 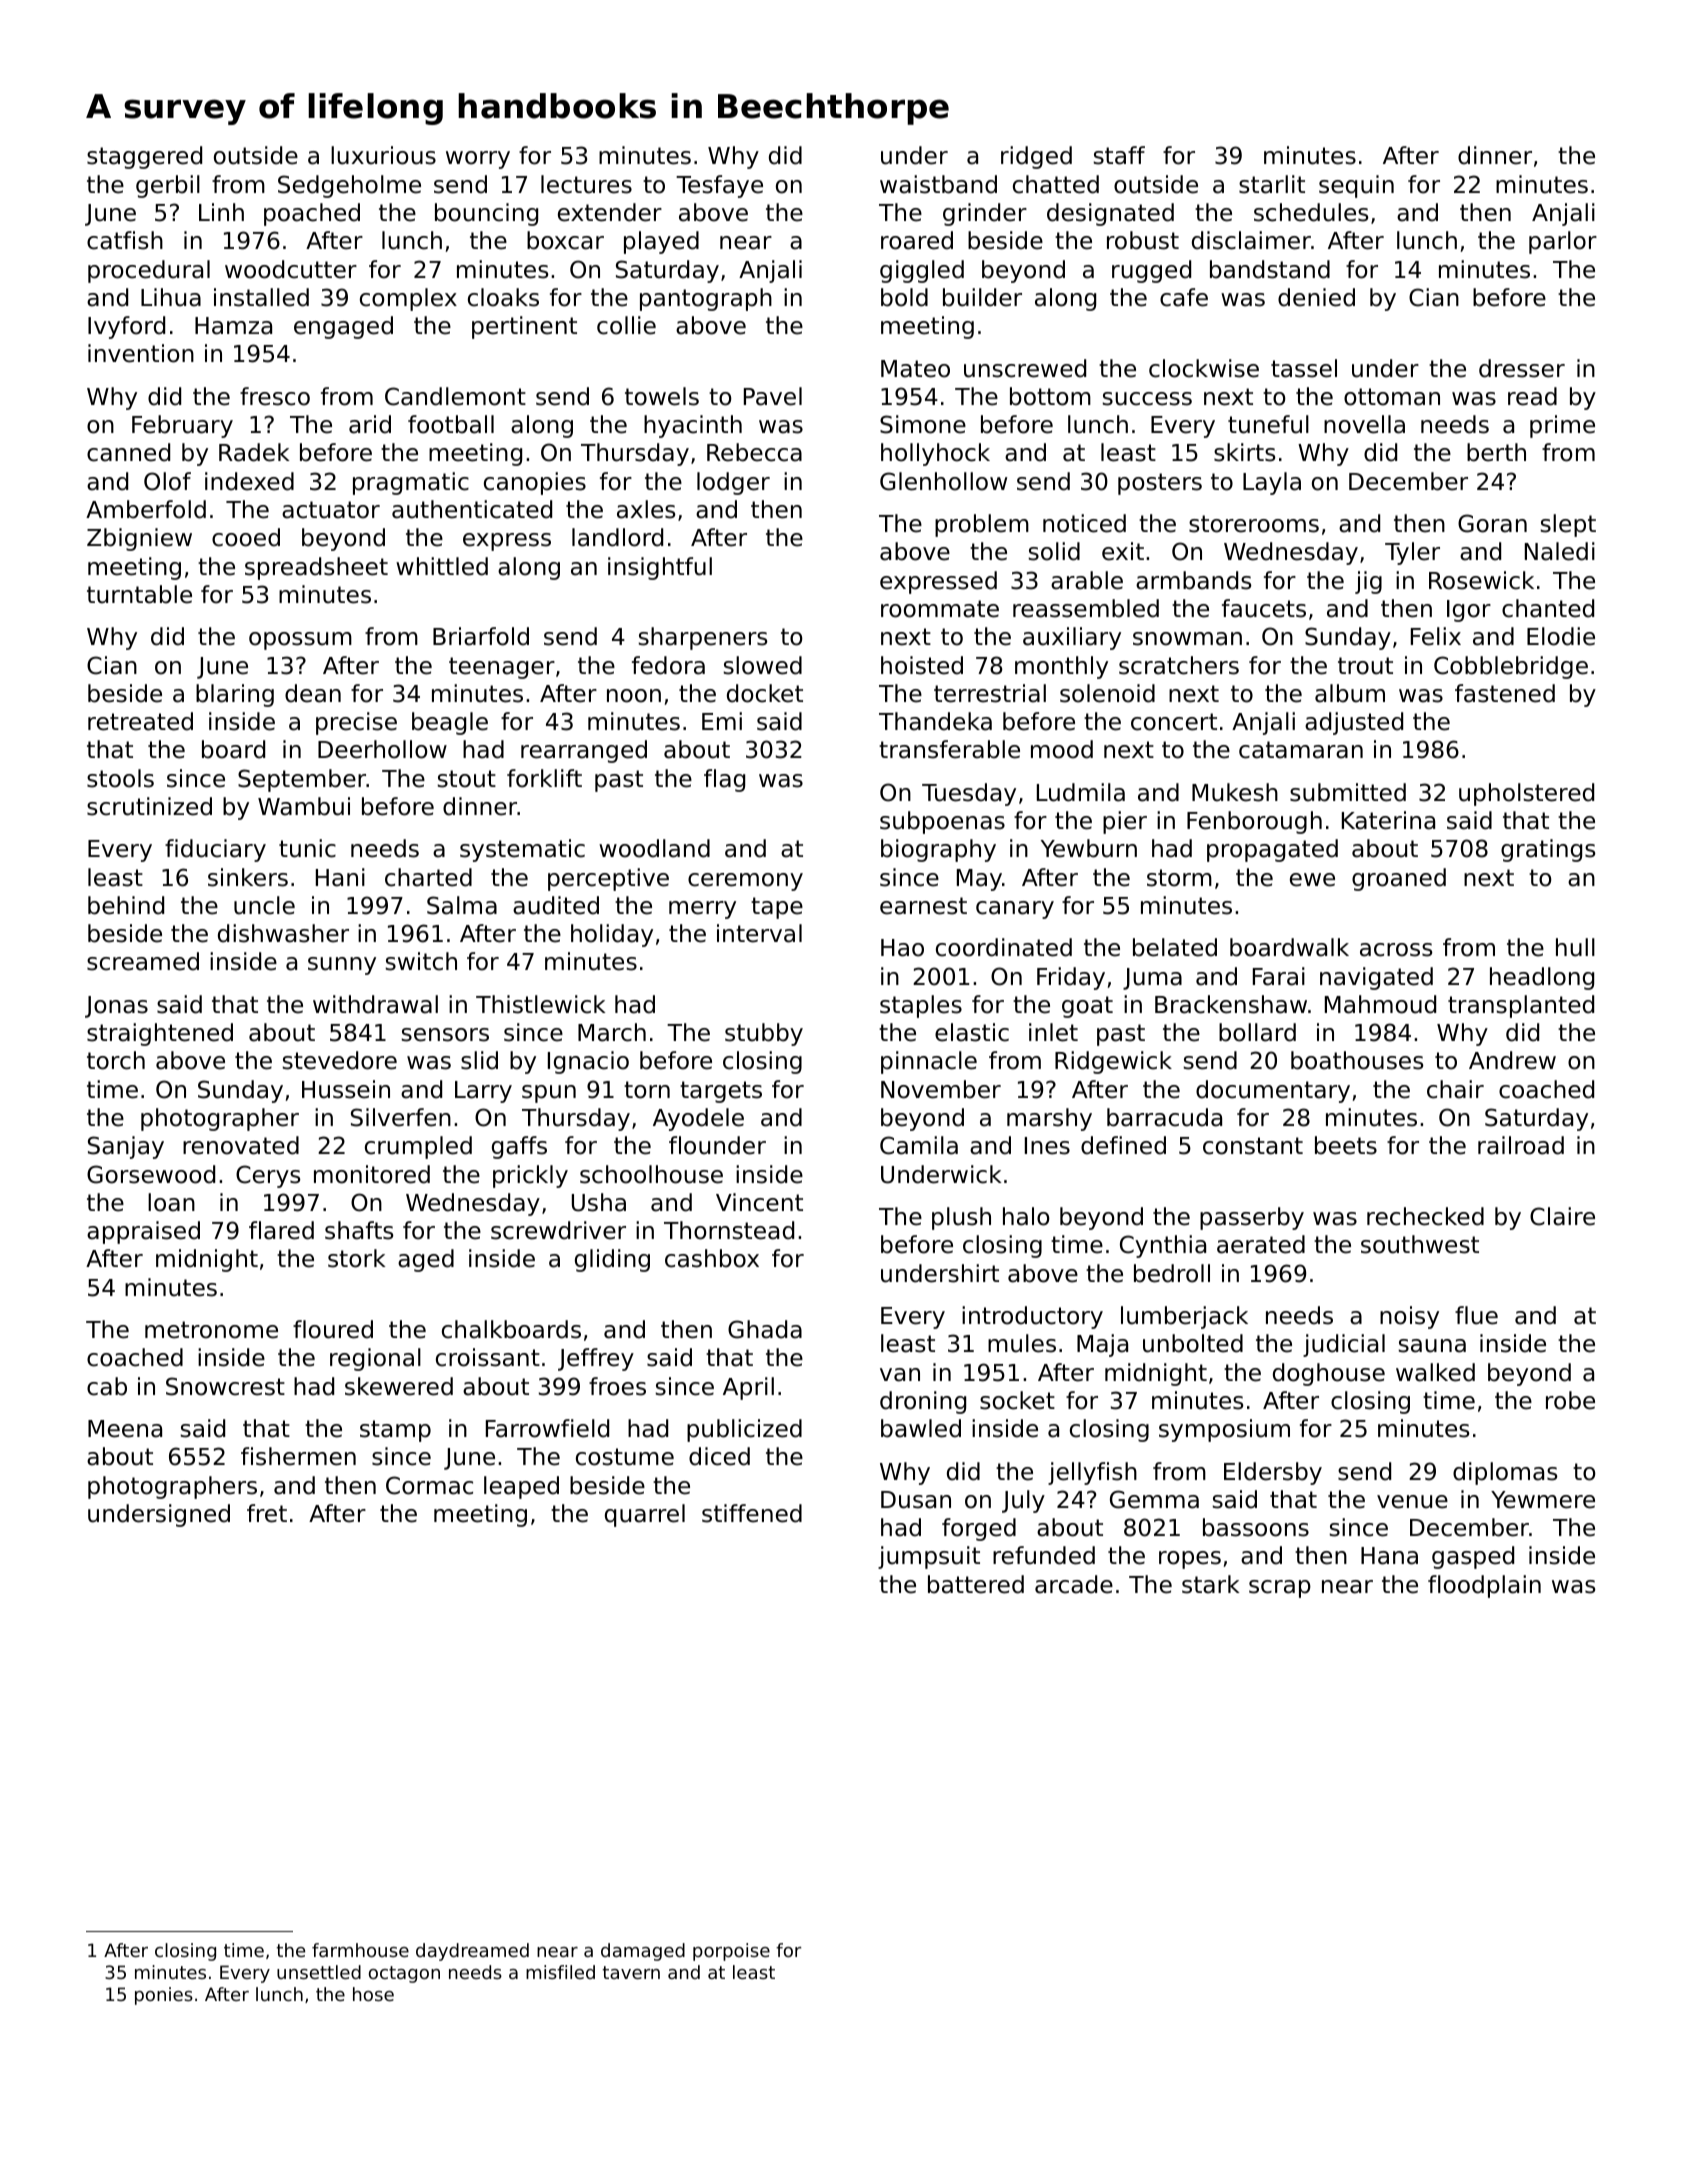 I want to click on Glenhollow, so click(x=943, y=481).
